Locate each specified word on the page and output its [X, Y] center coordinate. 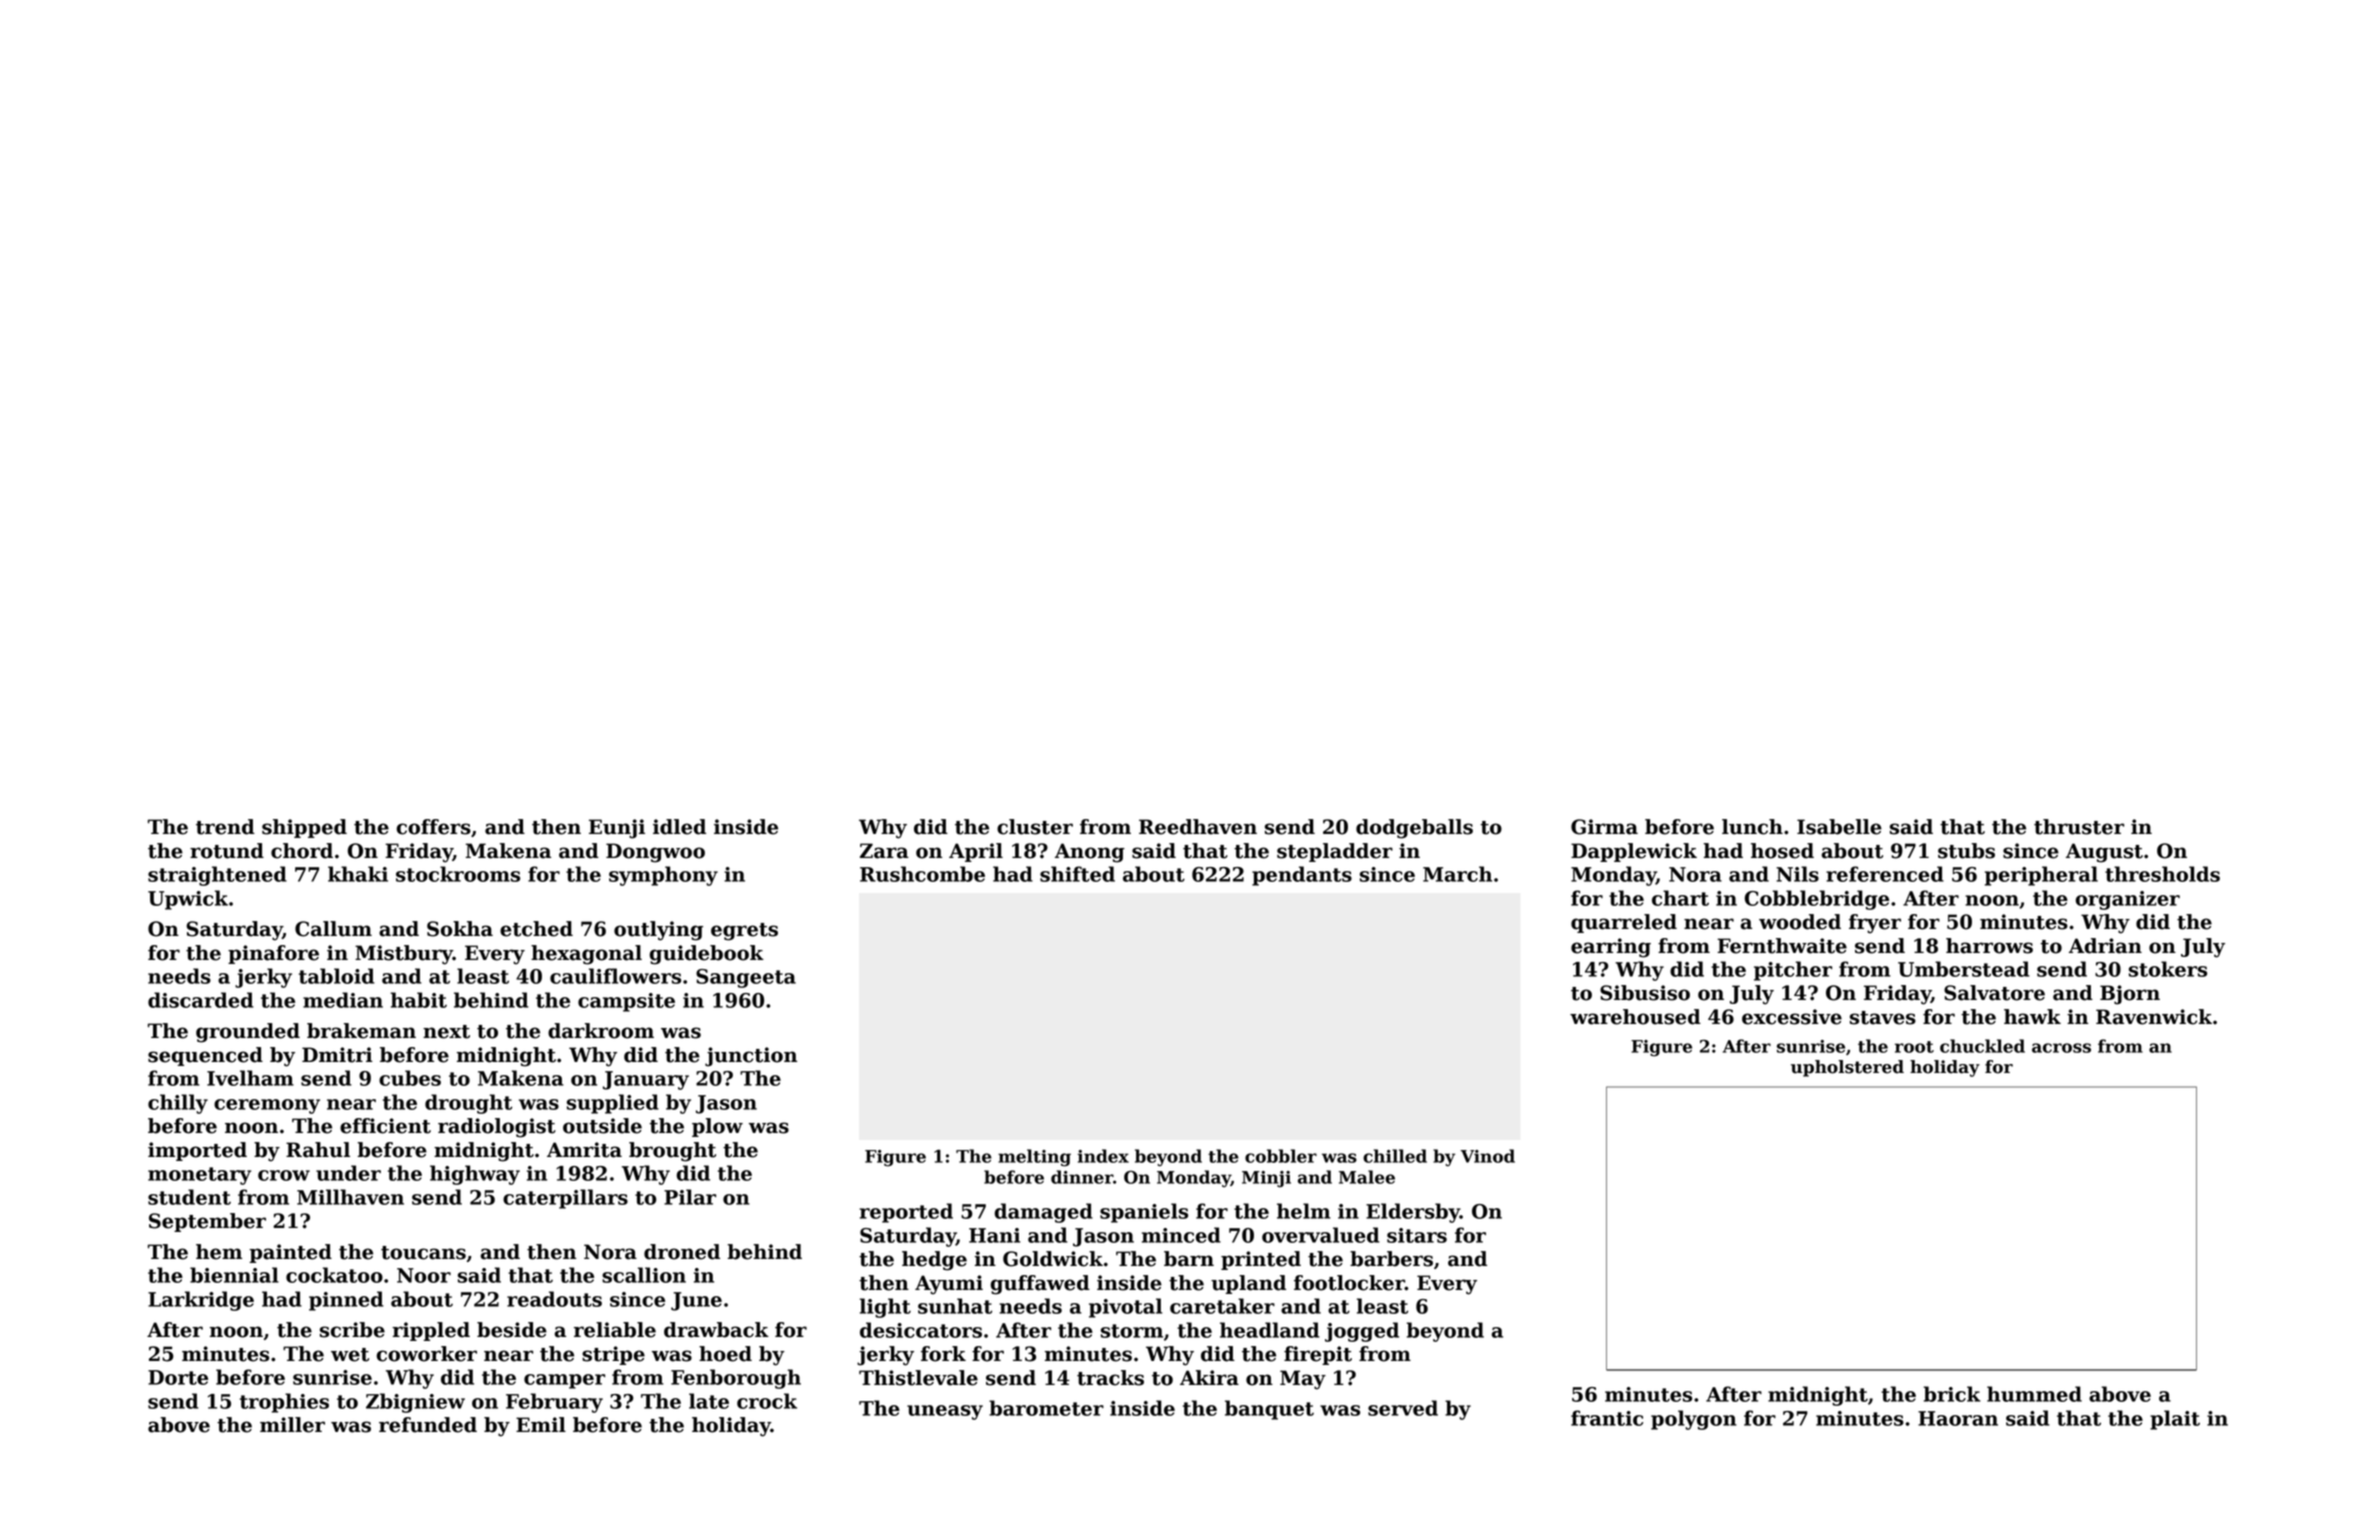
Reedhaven [1198, 827]
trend [225, 827]
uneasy [945, 1412]
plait [2175, 1420]
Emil [541, 1424]
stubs [1966, 851]
